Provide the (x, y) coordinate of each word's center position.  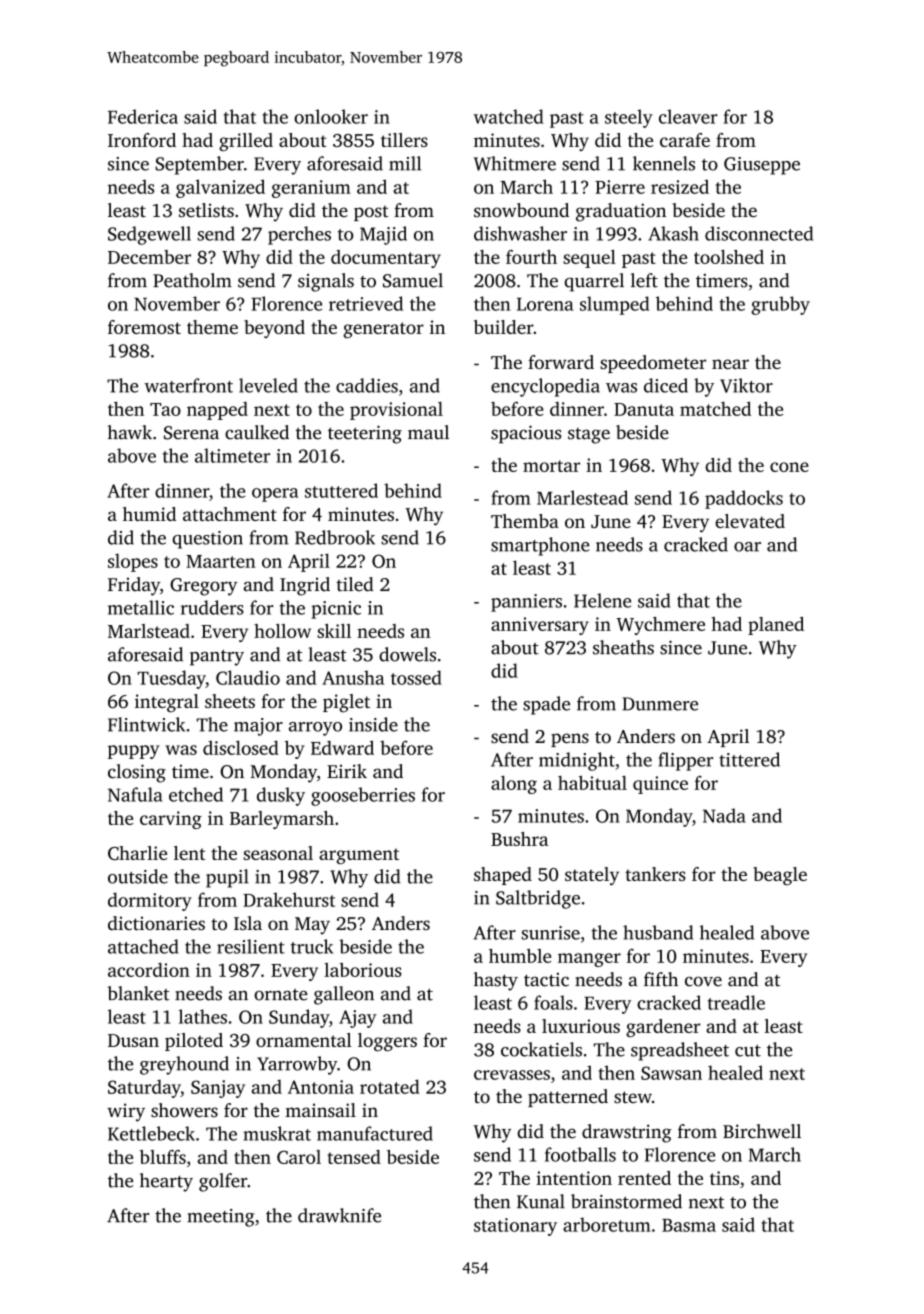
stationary (515, 1227)
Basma (689, 1225)
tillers (404, 140)
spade (546, 705)
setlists (206, 210)
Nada (724, 815)
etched (196, 794)
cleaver (688, 116)
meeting (220, 1218)
